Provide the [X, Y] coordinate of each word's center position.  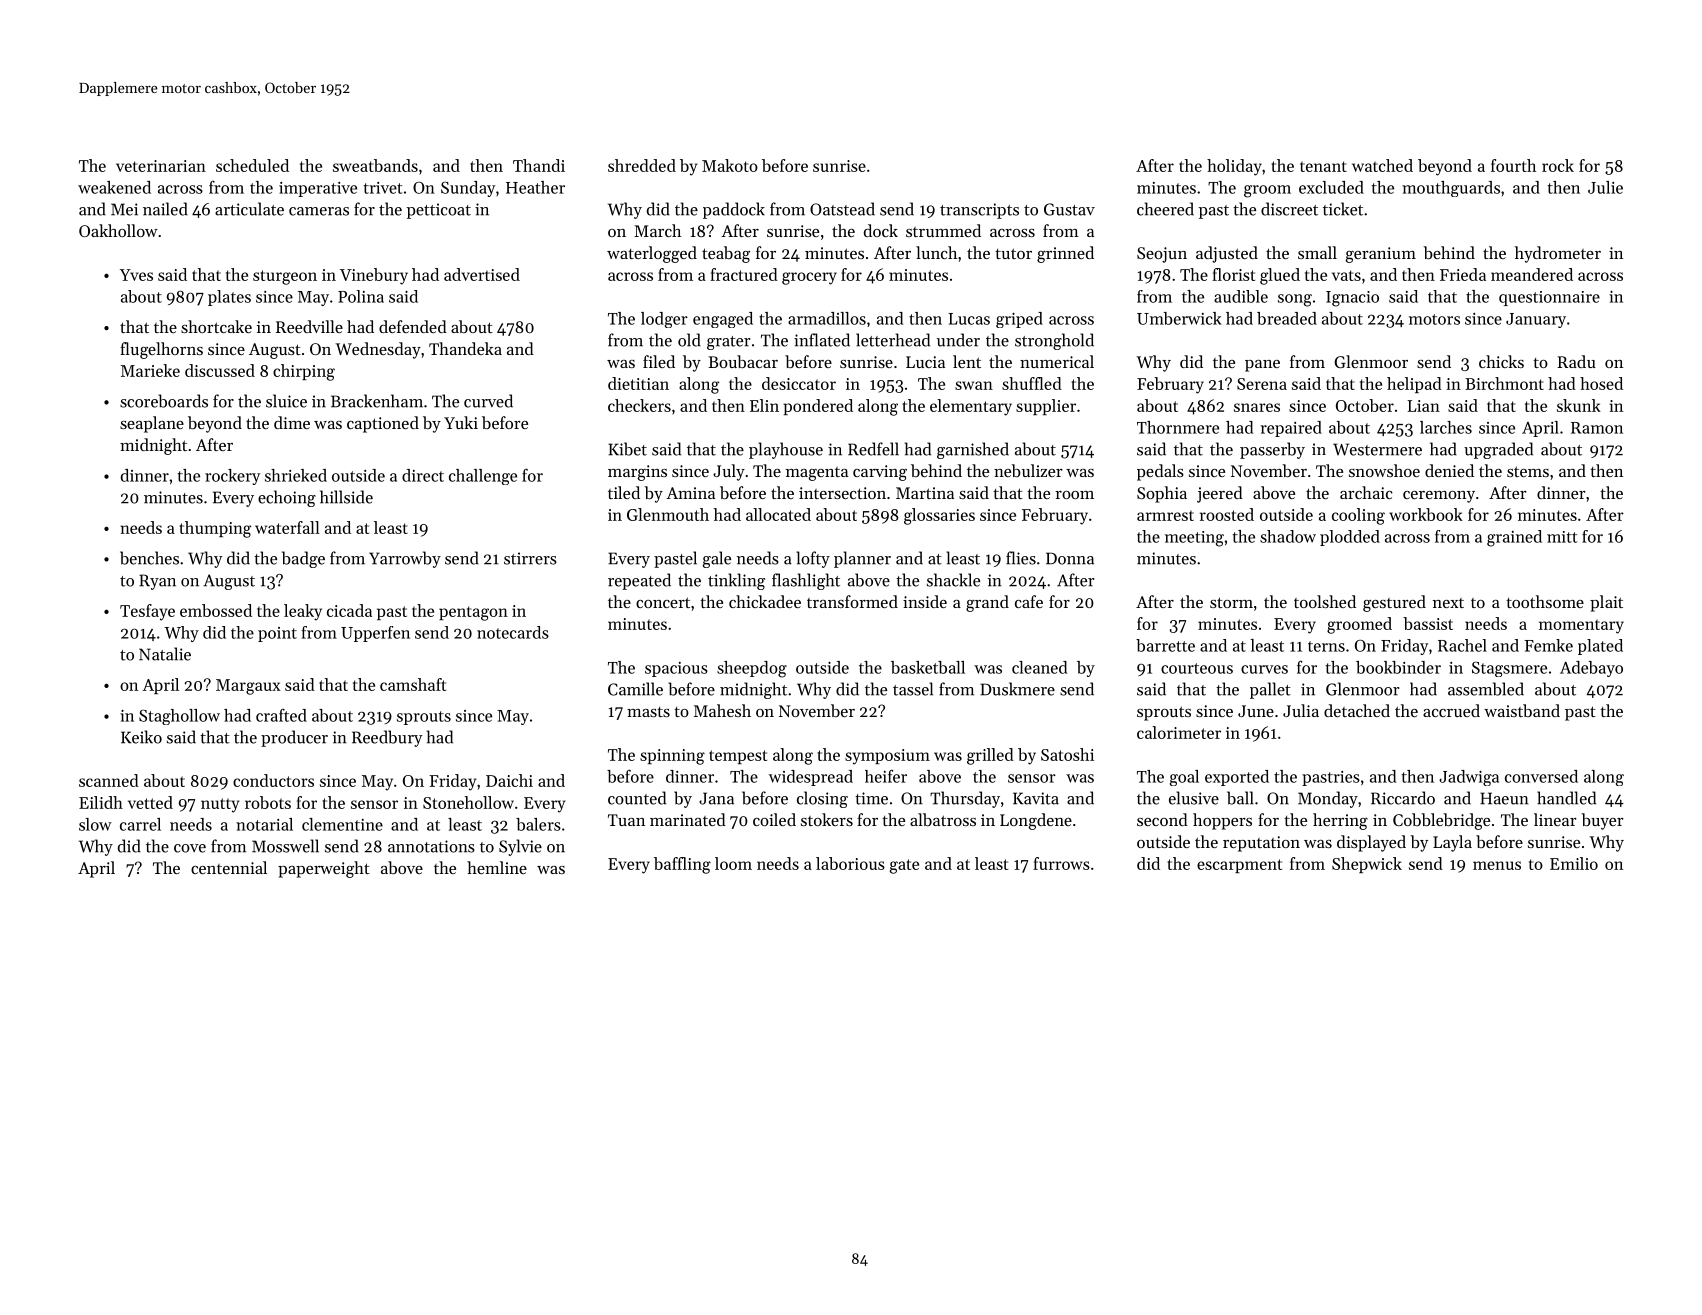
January [1536, 320]
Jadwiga [1469, 778]
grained [1514, 538]
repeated [639, 581]
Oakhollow [118, 230]
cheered [1165, 209]
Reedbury [387, 738]
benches [149, 558]
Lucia [925, 362]
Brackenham [377, 401]
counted [637, 798]
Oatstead [842, 209]
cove [190, 848]
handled [1566, 798]
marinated [688, 819]
